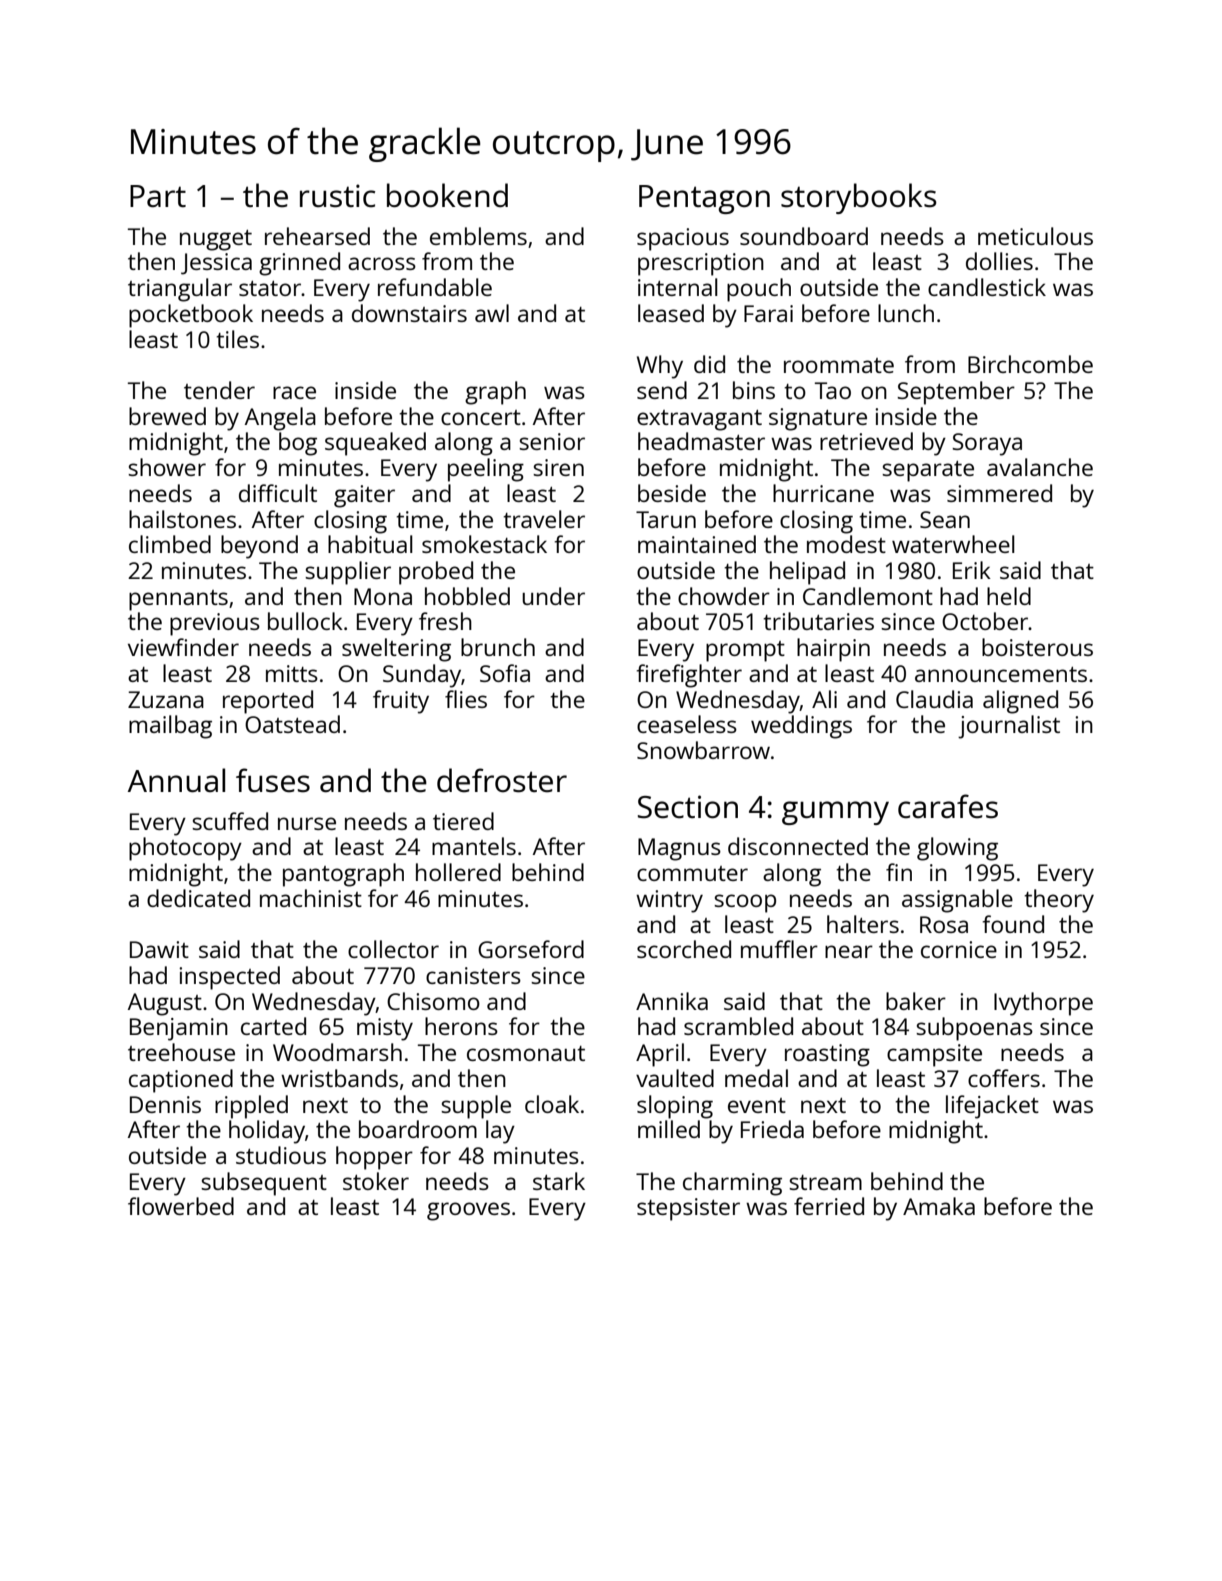 The image size is (1222, 1581). What do you see at coordinates (972, 570) in the screenshot?
I see `Erik` at bounding box center [972, 570].
